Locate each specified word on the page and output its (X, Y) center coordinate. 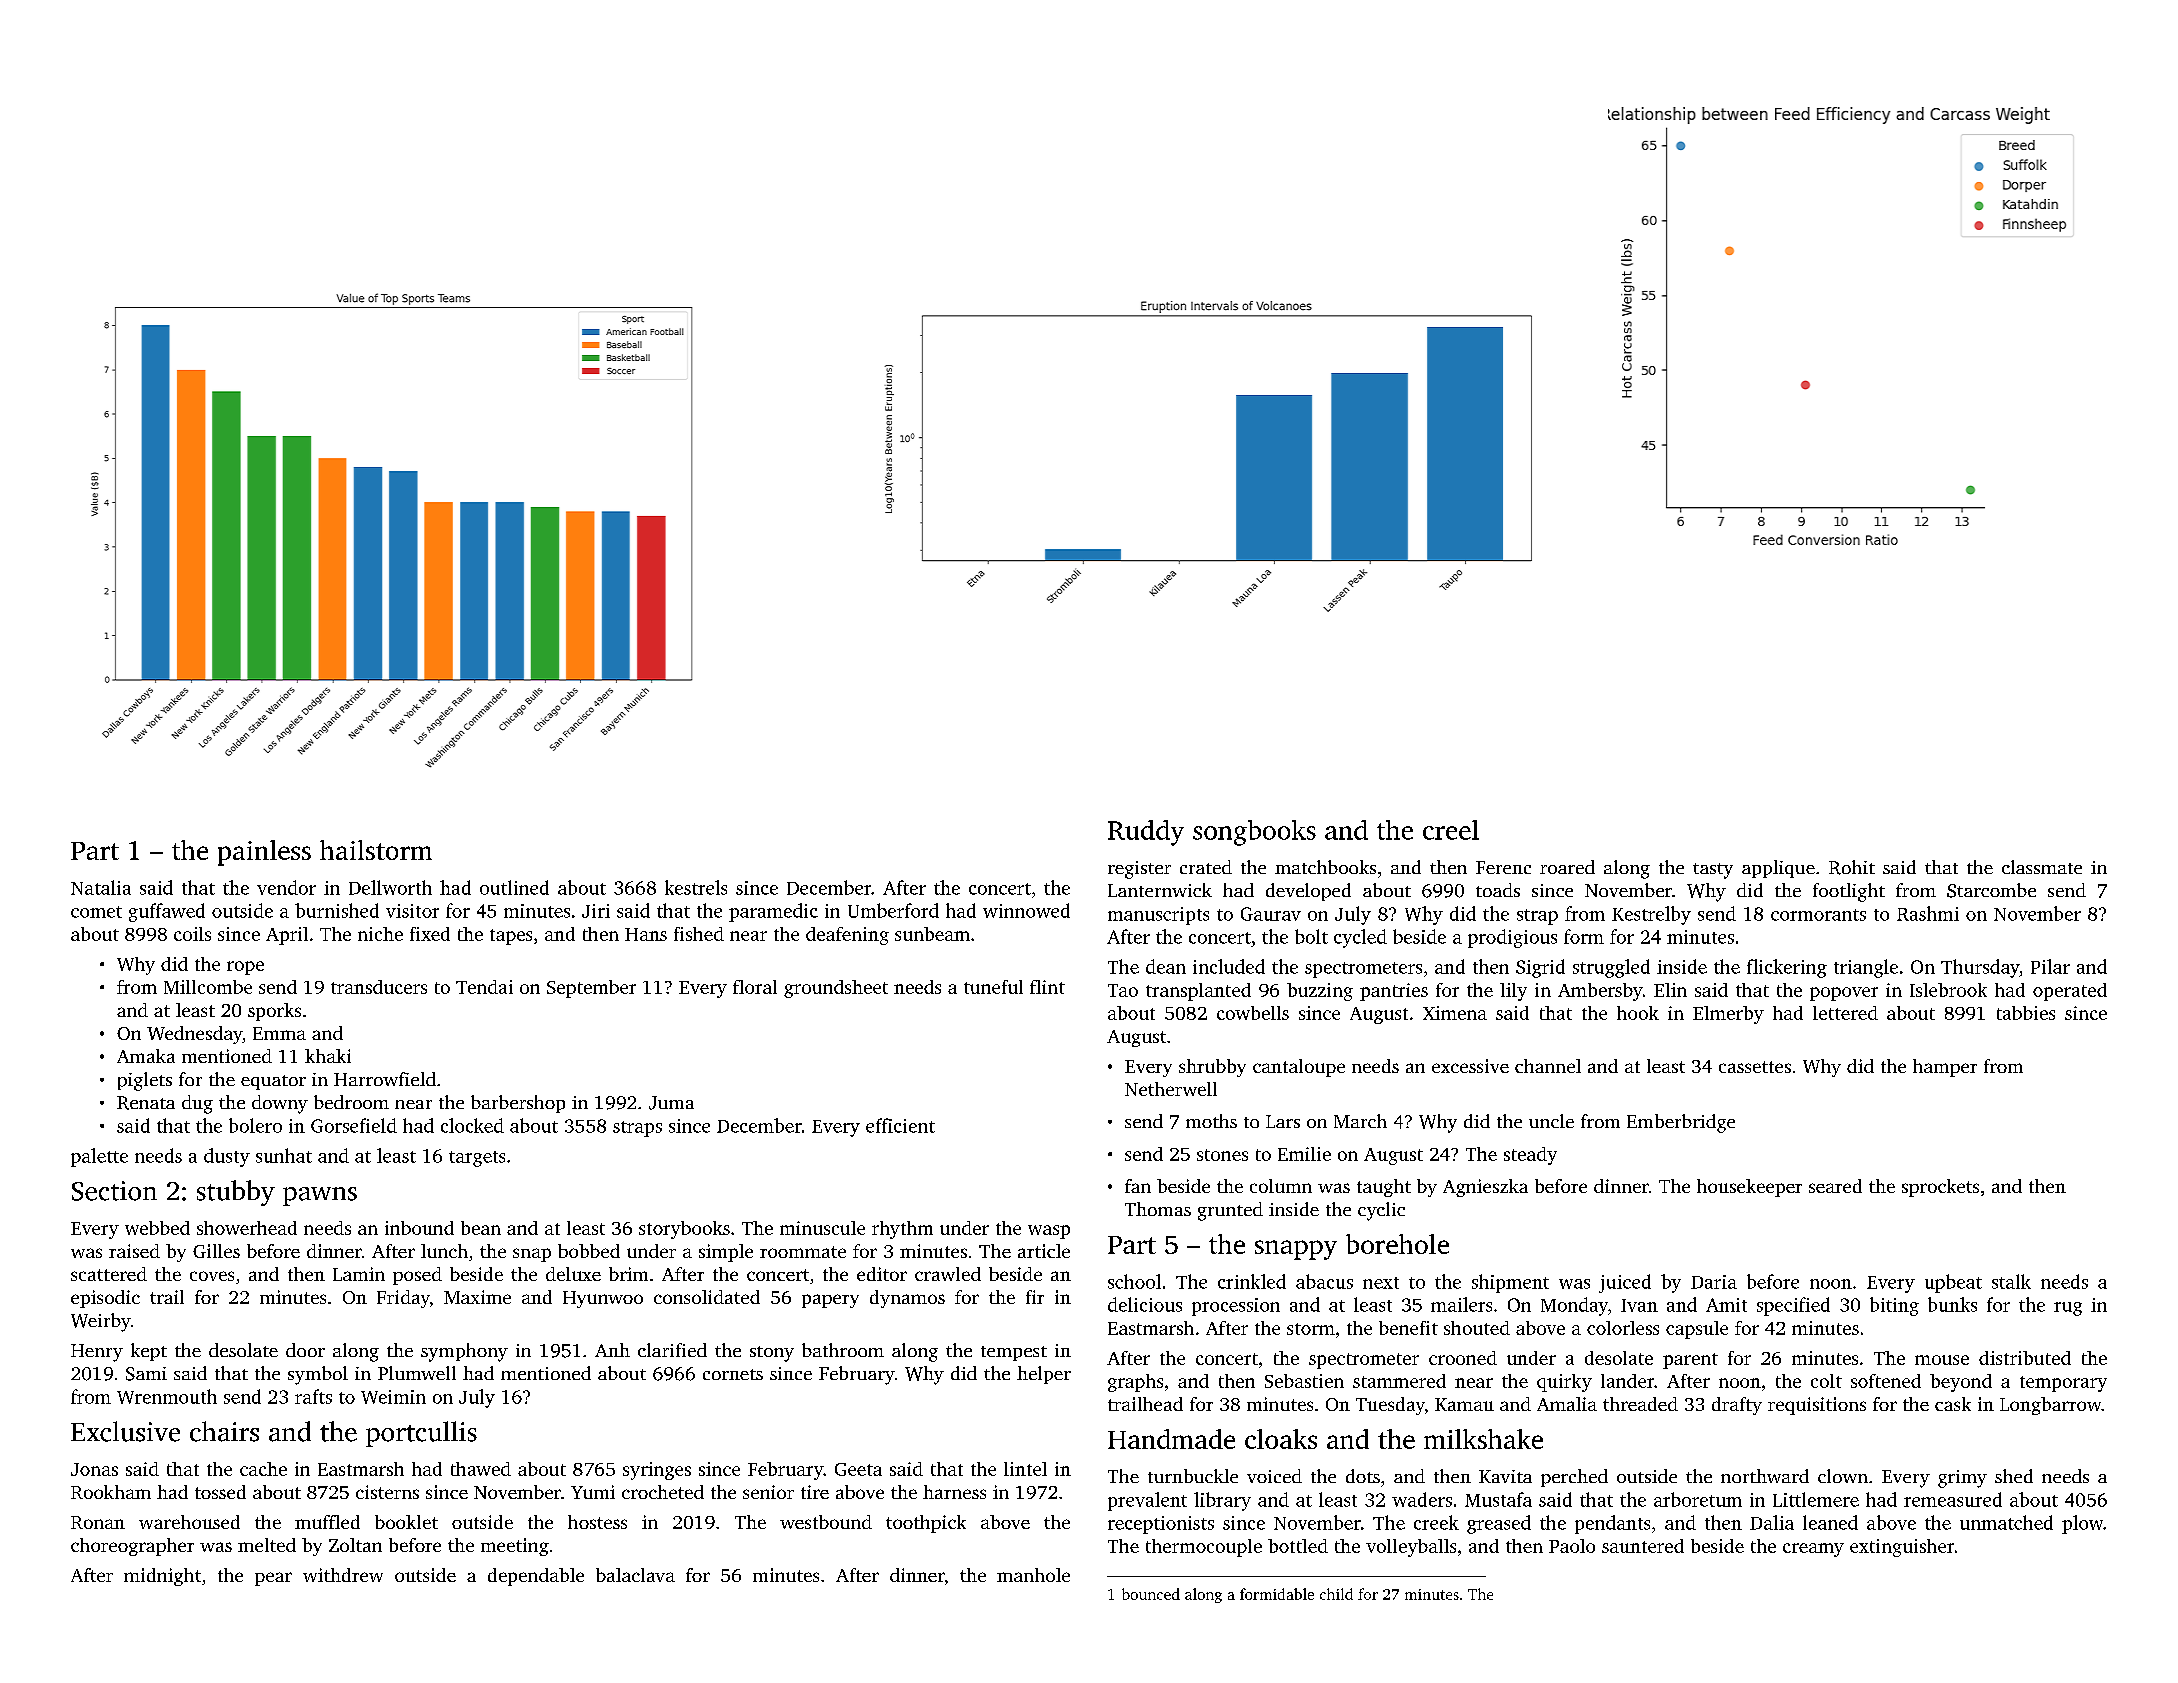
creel (1451, 830)
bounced (1151, 1594)
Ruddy (1146, 833)
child (1336, 1594)
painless (264, 853)
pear (273, 1579)
